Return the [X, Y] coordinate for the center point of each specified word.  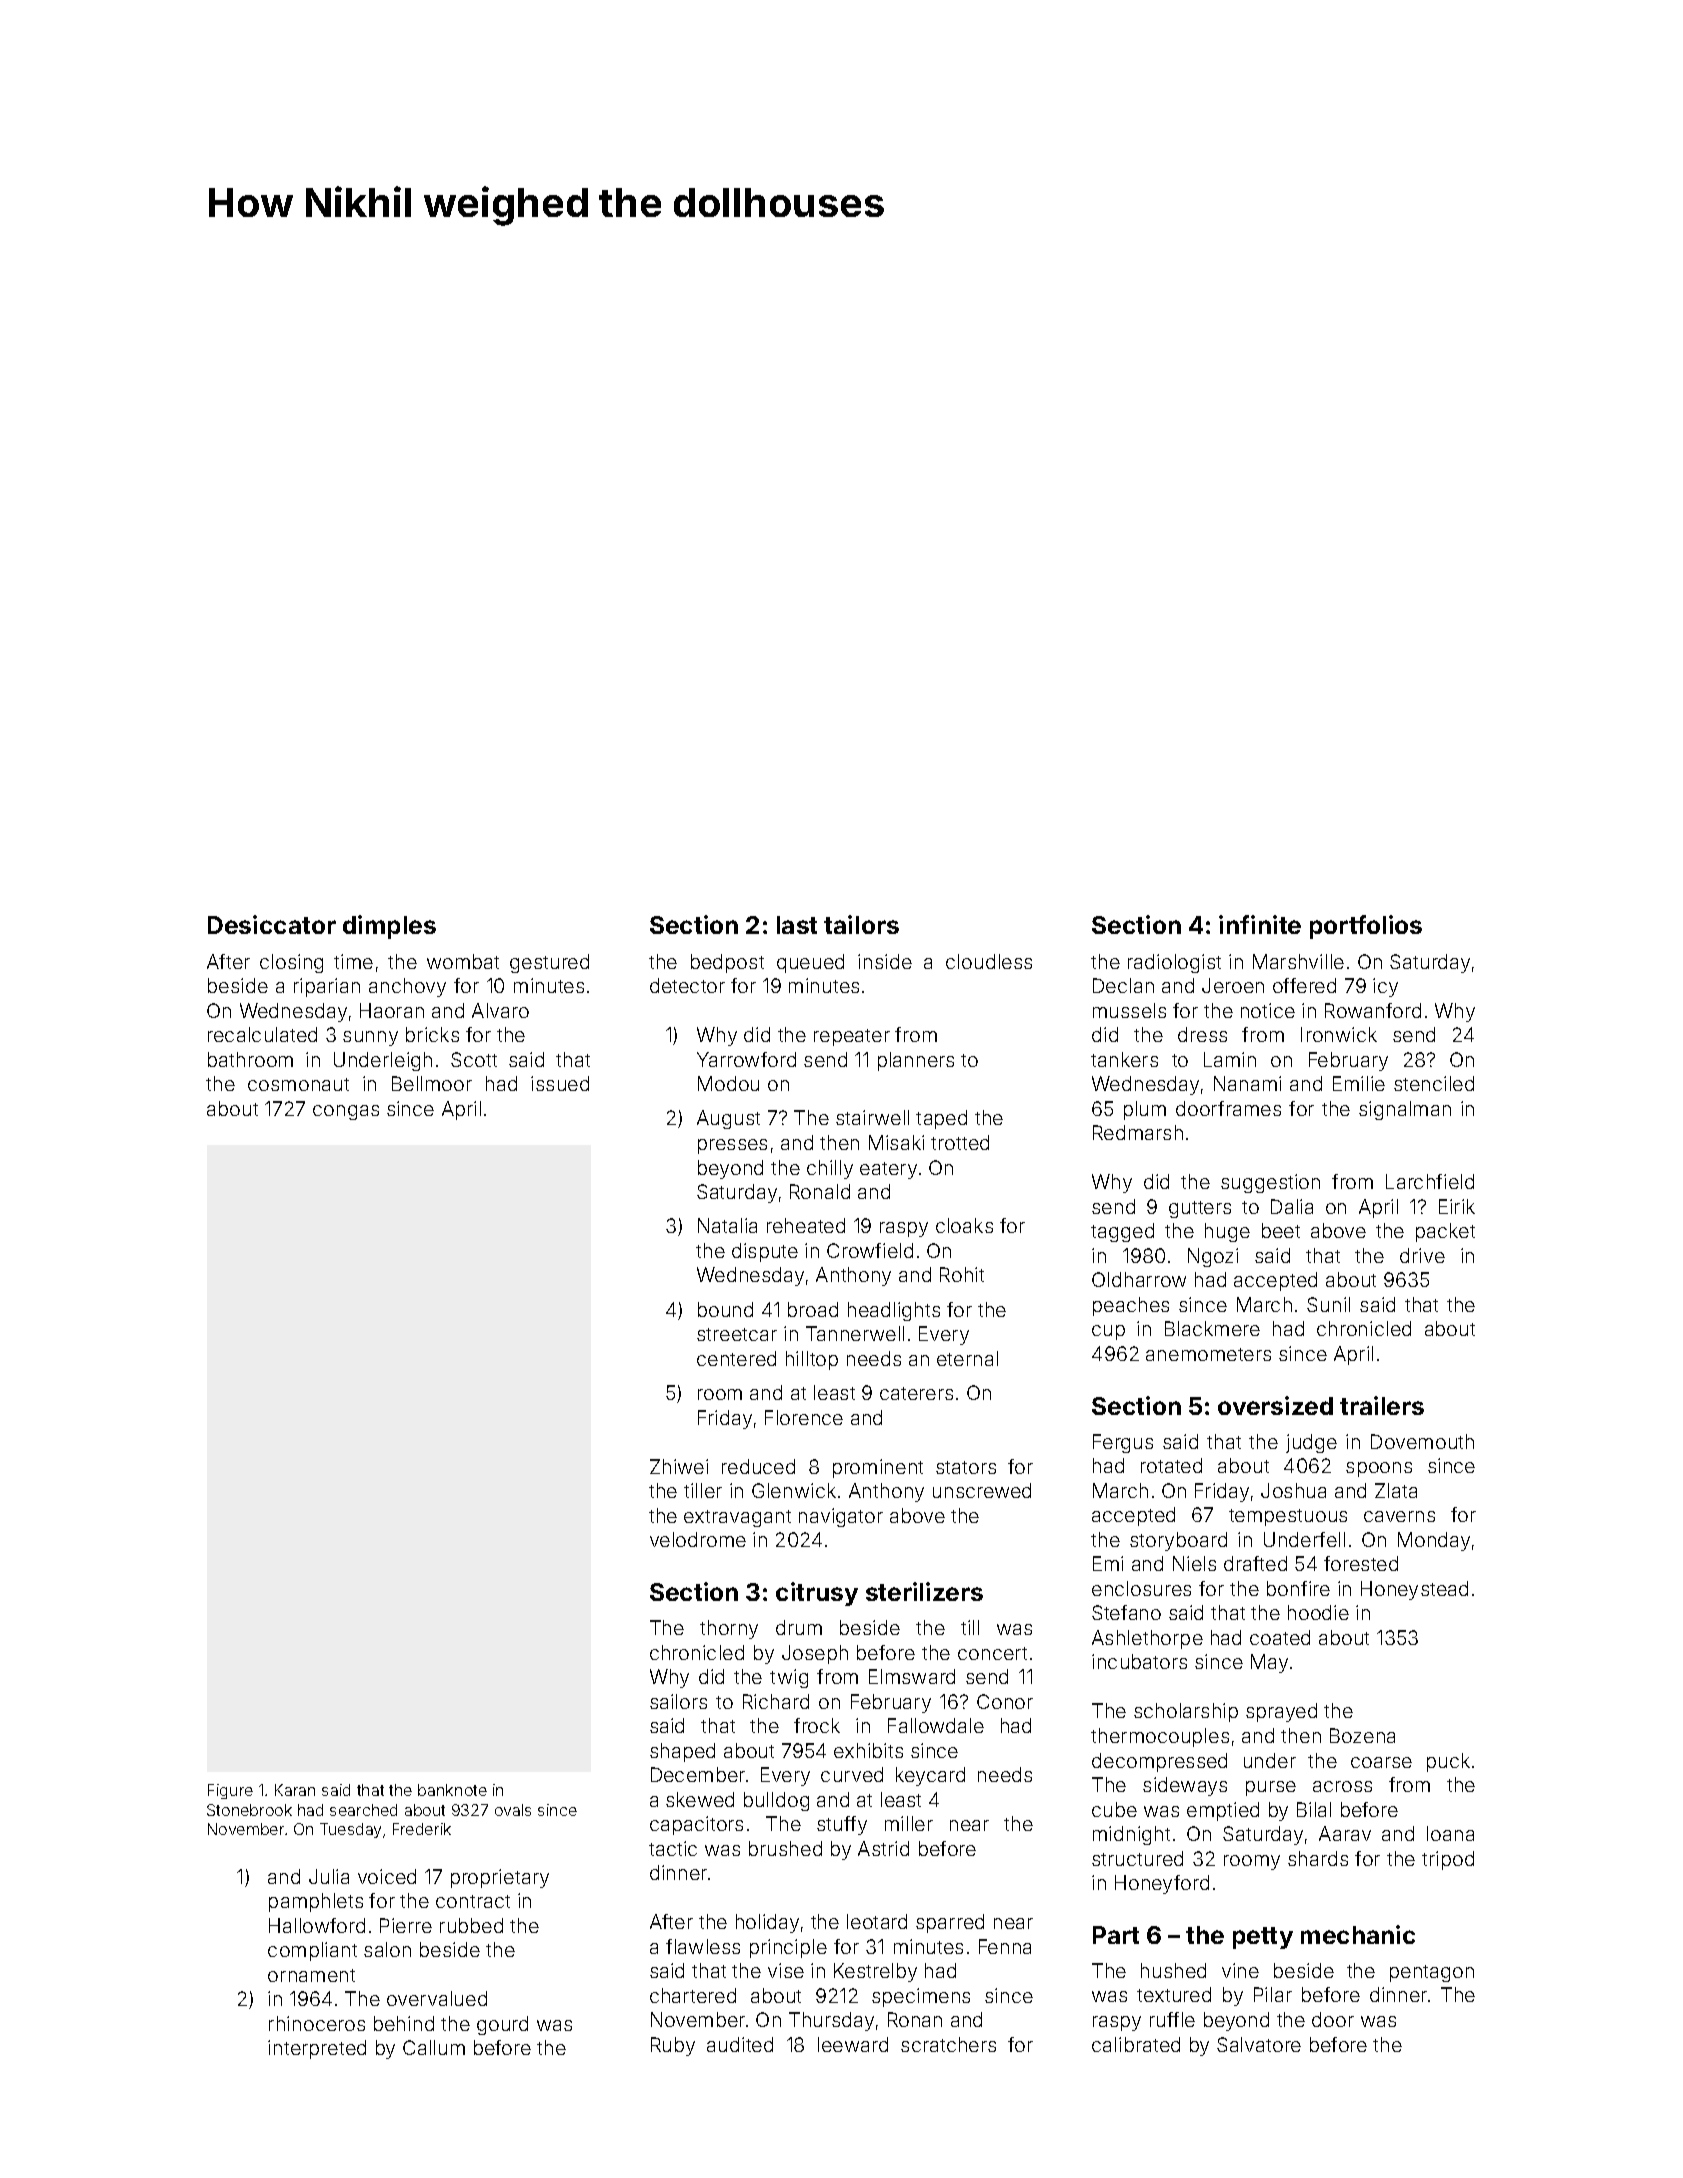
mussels [1129, 1010]
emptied [1223, 1811]
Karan [295, 1790]
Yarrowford [746, 1059]
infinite [1260, 924]
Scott [474, 1059]
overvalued [437, 1998]
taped [941, 1119]
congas [346, 1112]
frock [817, 1725]
